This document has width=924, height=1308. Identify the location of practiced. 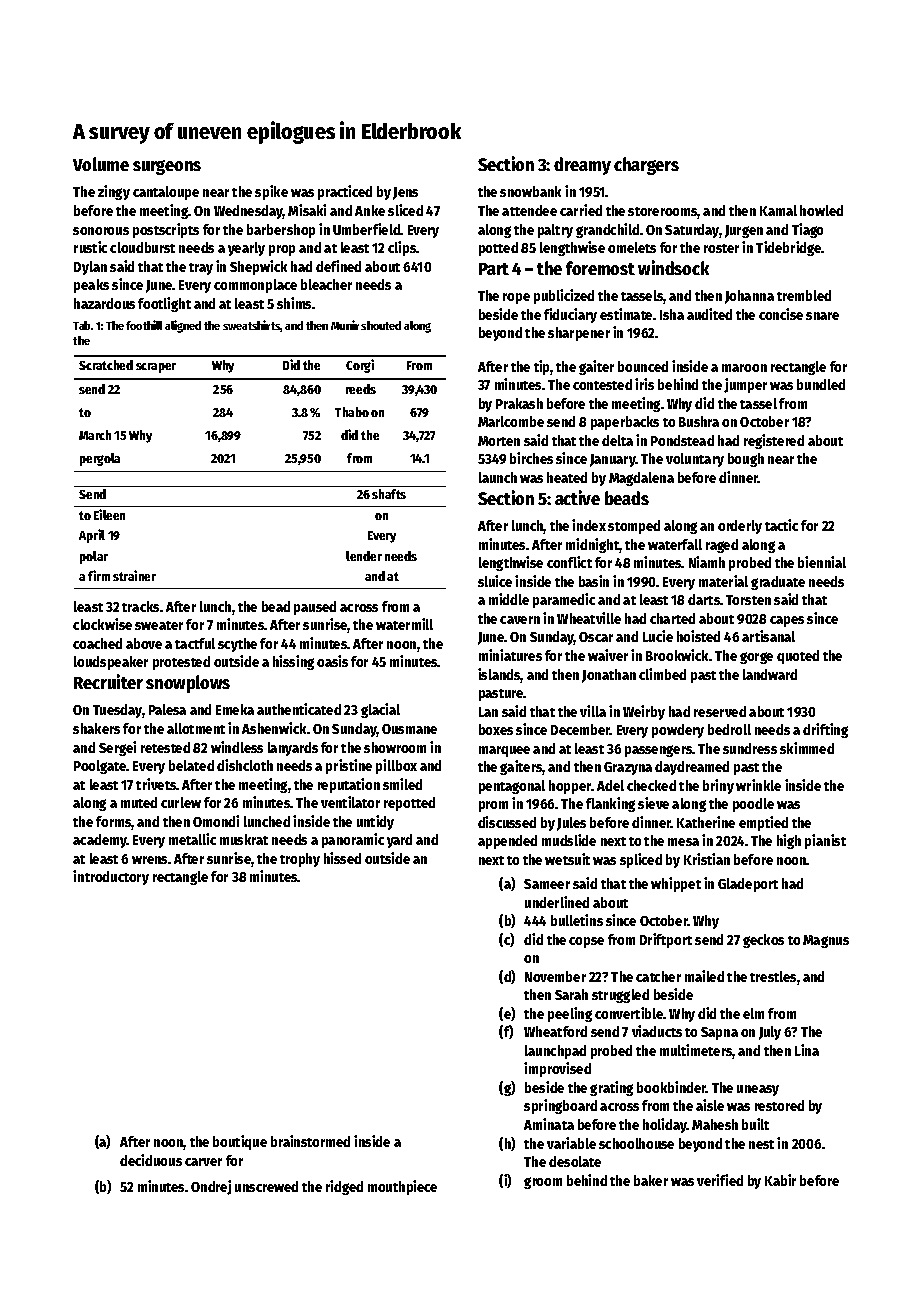
(345, 192).
